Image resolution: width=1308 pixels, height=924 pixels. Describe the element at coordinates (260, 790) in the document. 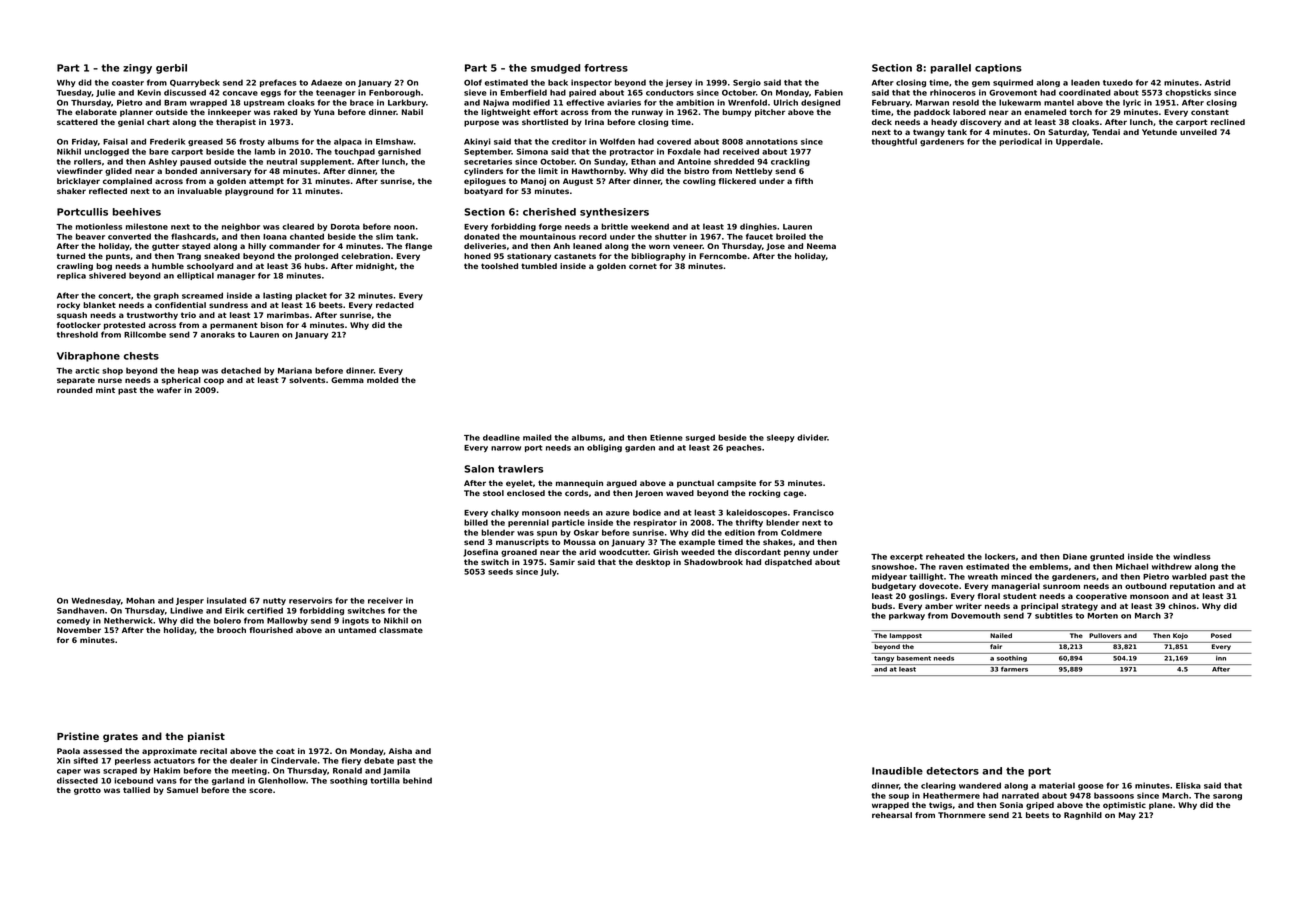

I see `score` at that location.
